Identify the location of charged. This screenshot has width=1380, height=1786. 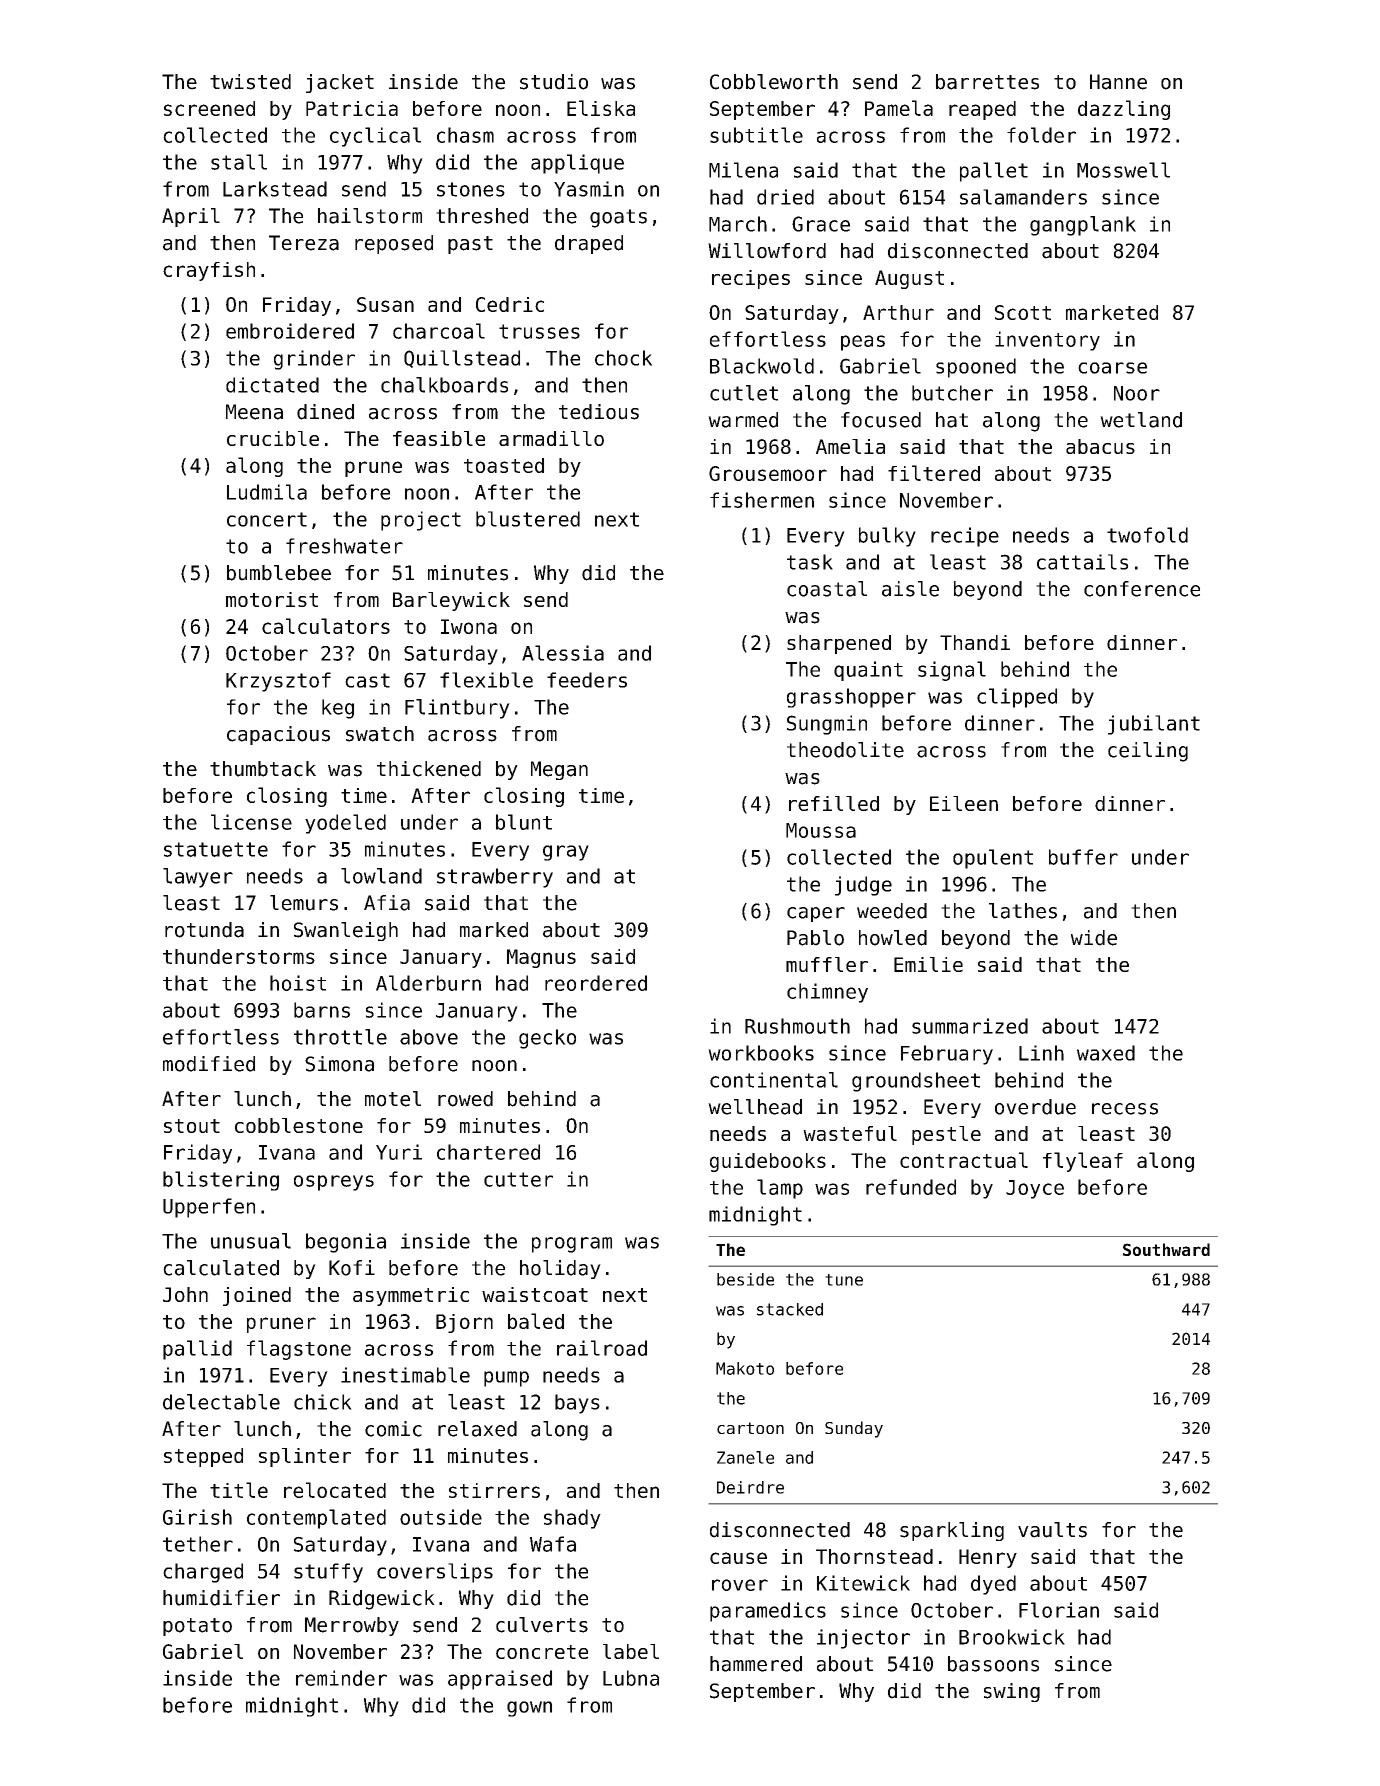
(203, 1573).
